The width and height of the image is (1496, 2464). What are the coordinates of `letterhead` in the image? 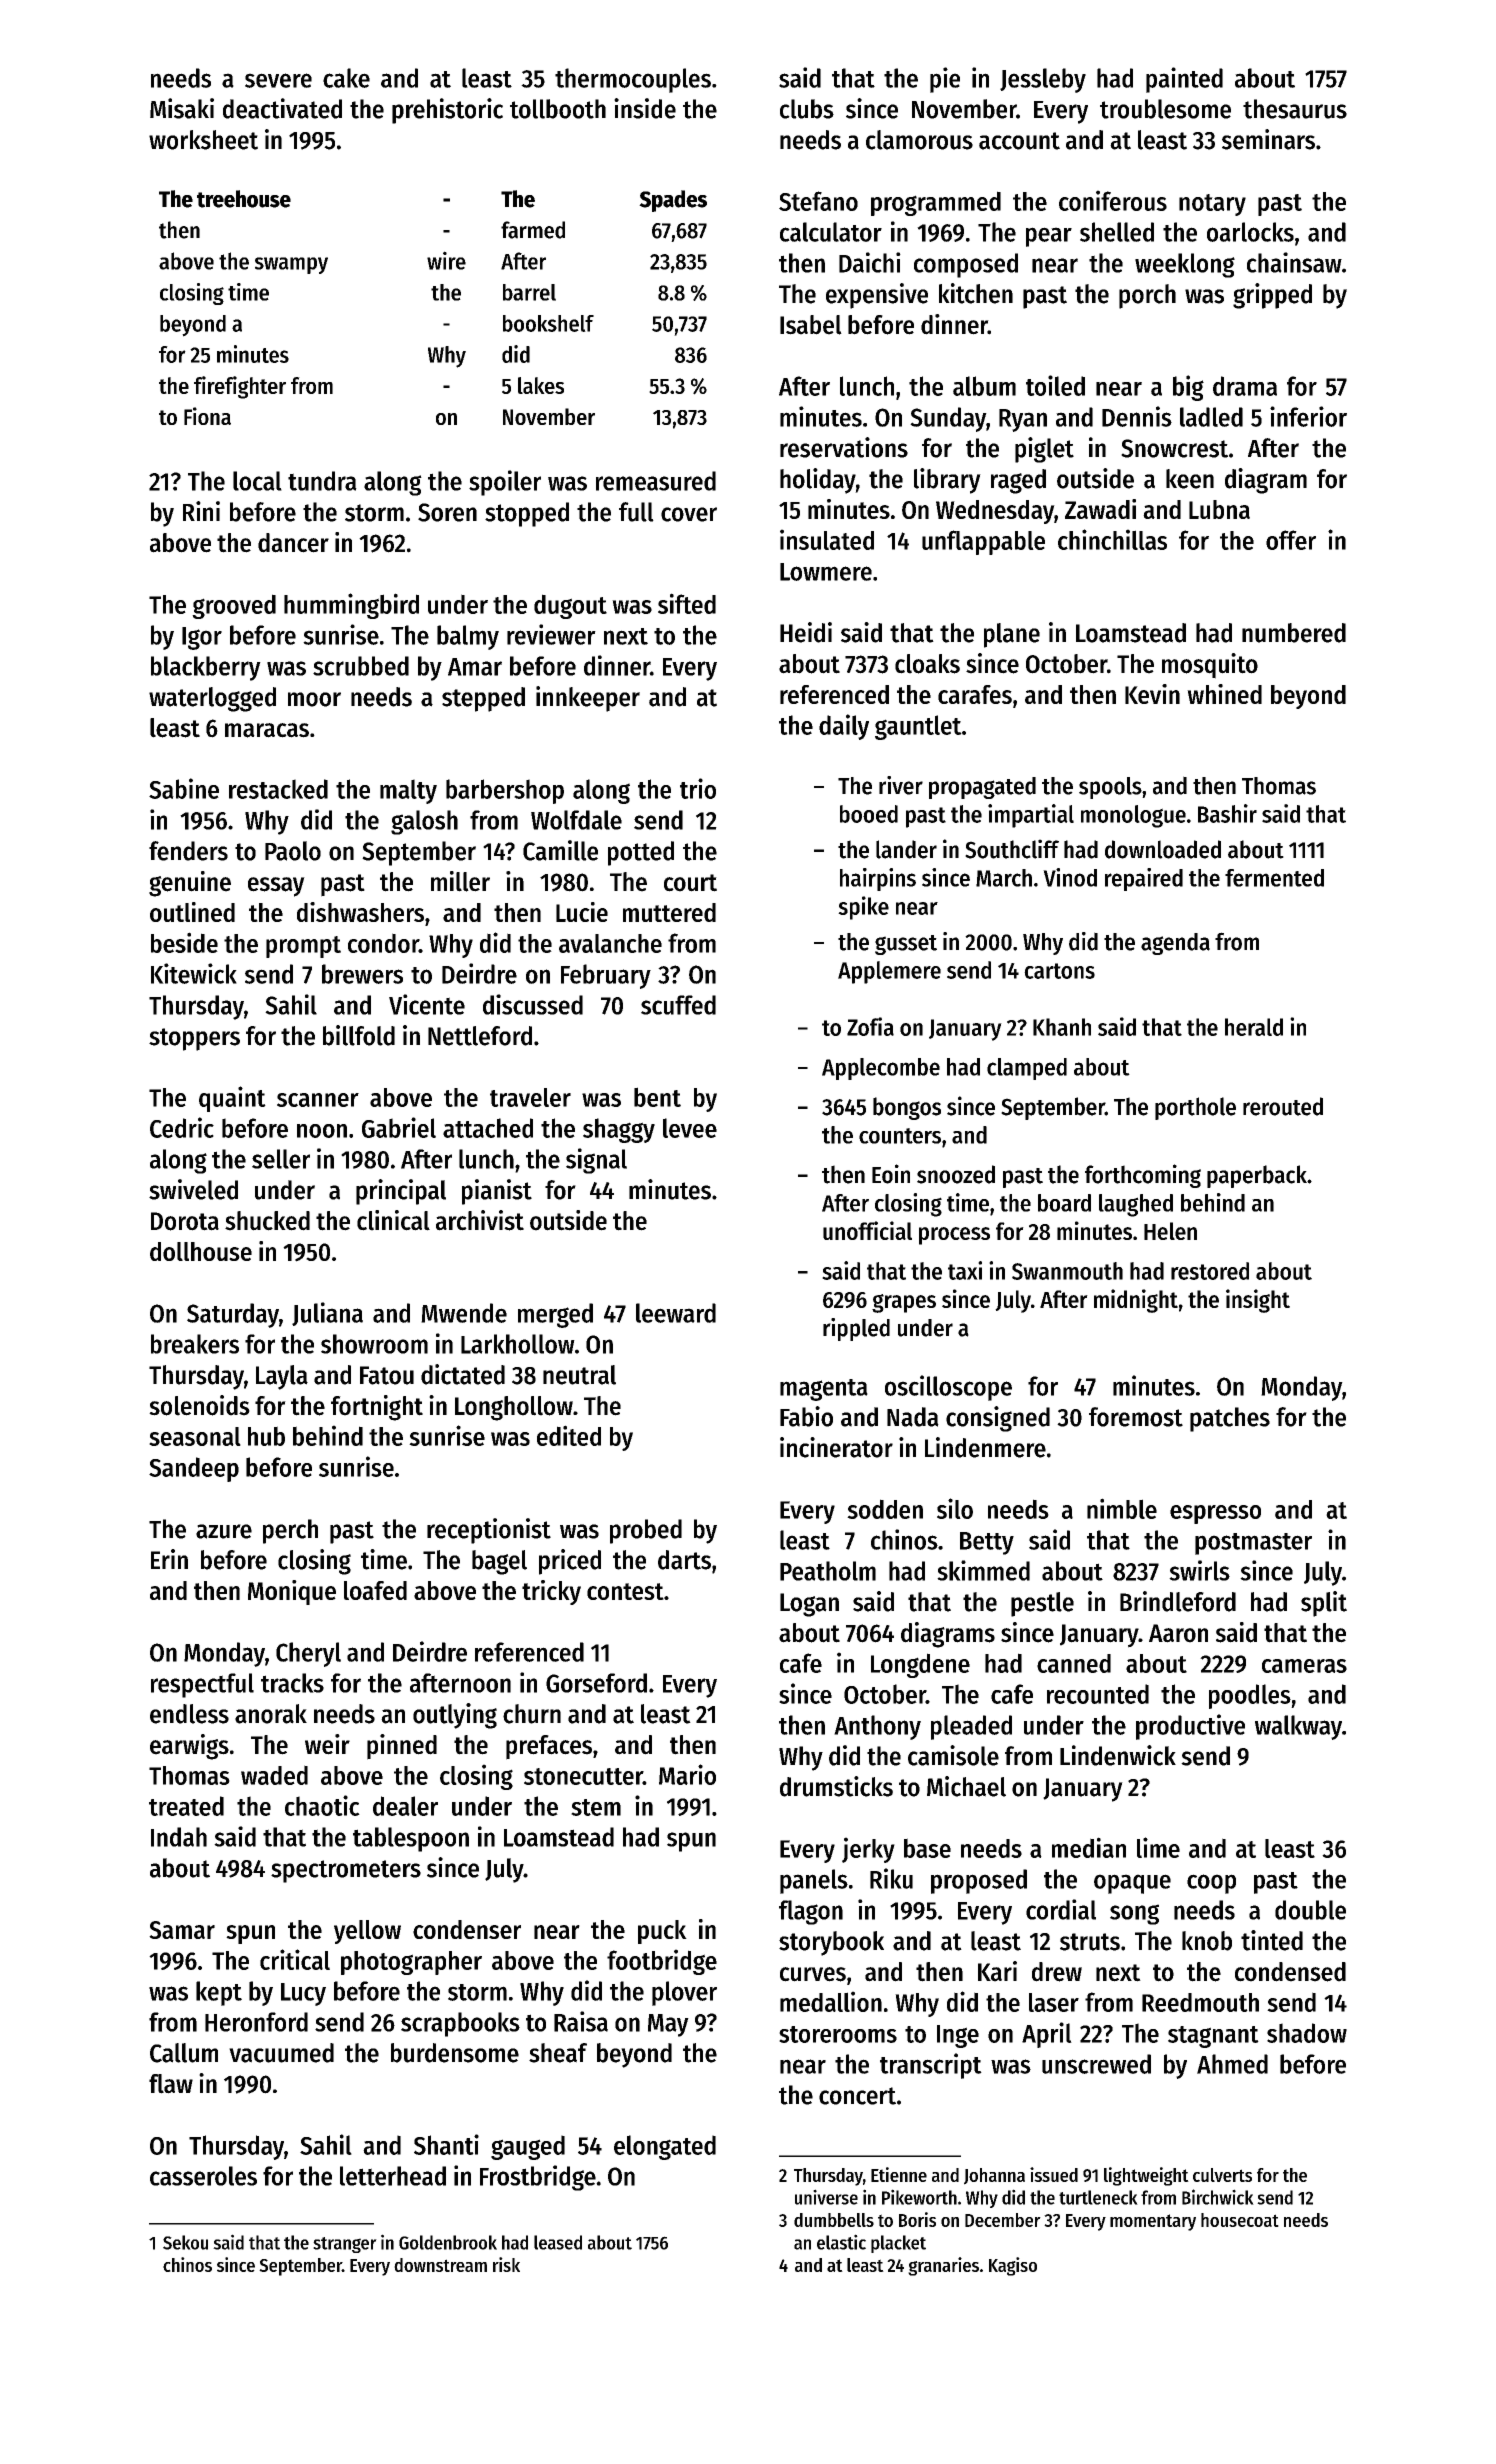 It's located at (393, 2176).
